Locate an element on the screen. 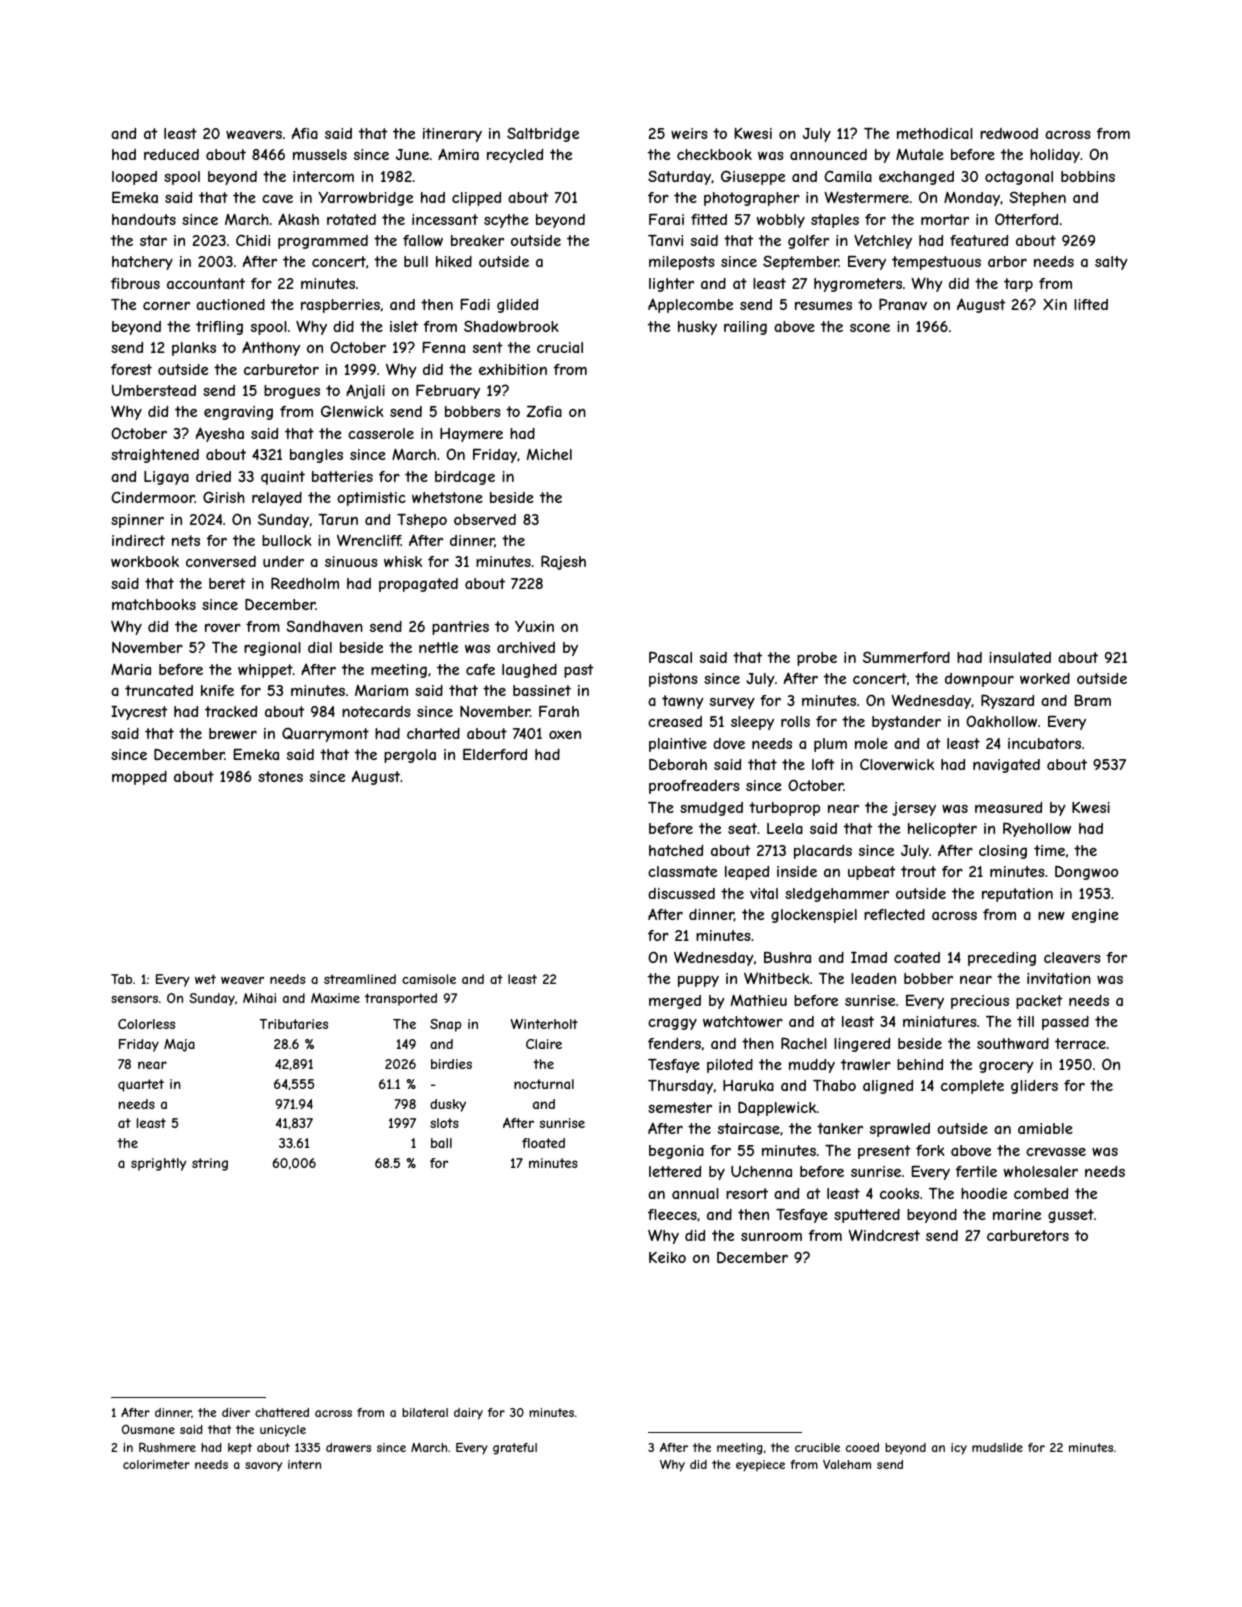 The height and width of the screenshot is (1607, 1242). Fenna is located at coordinates (444, 347).
